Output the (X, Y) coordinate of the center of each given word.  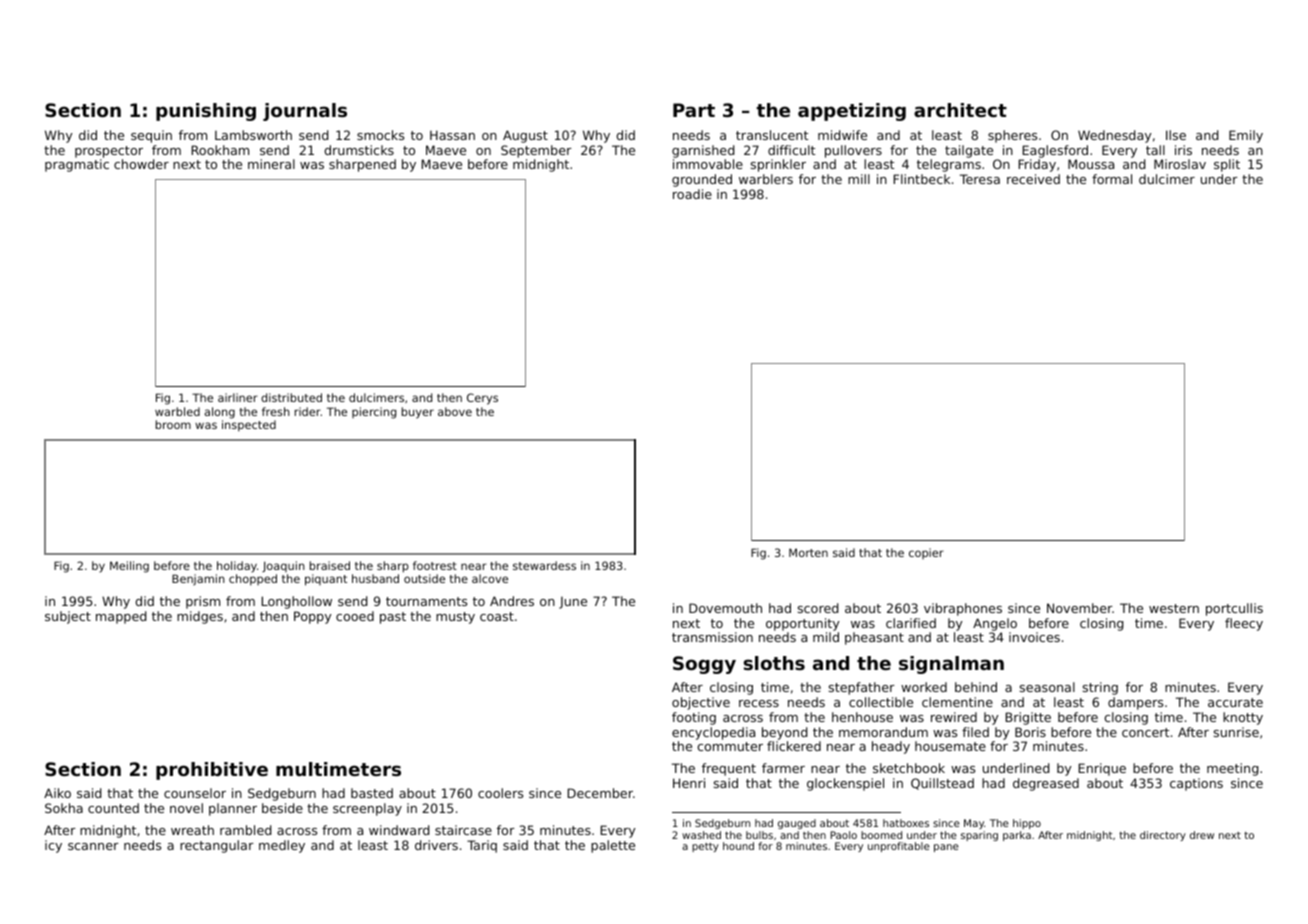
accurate (1235, 702)
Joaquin (283, 566)
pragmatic (77, 165)
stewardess (544, 565)
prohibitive (212, 771)
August (525, 136)
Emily (1246, 136)
